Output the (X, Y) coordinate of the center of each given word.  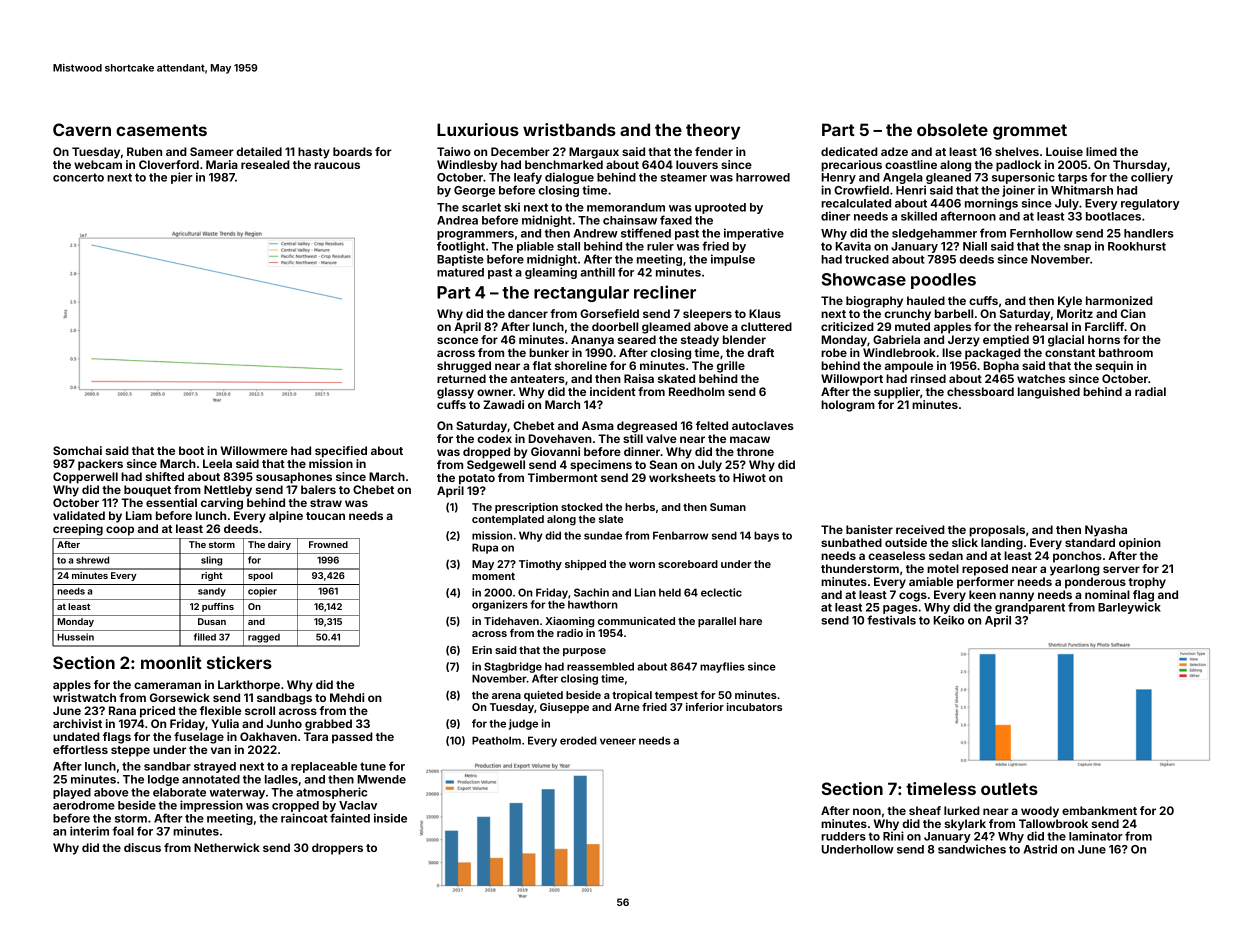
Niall (975, 246)
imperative (754, 234)
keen (982, 594)
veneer (618, 741)
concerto (78, 177)
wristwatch (84, 697)
